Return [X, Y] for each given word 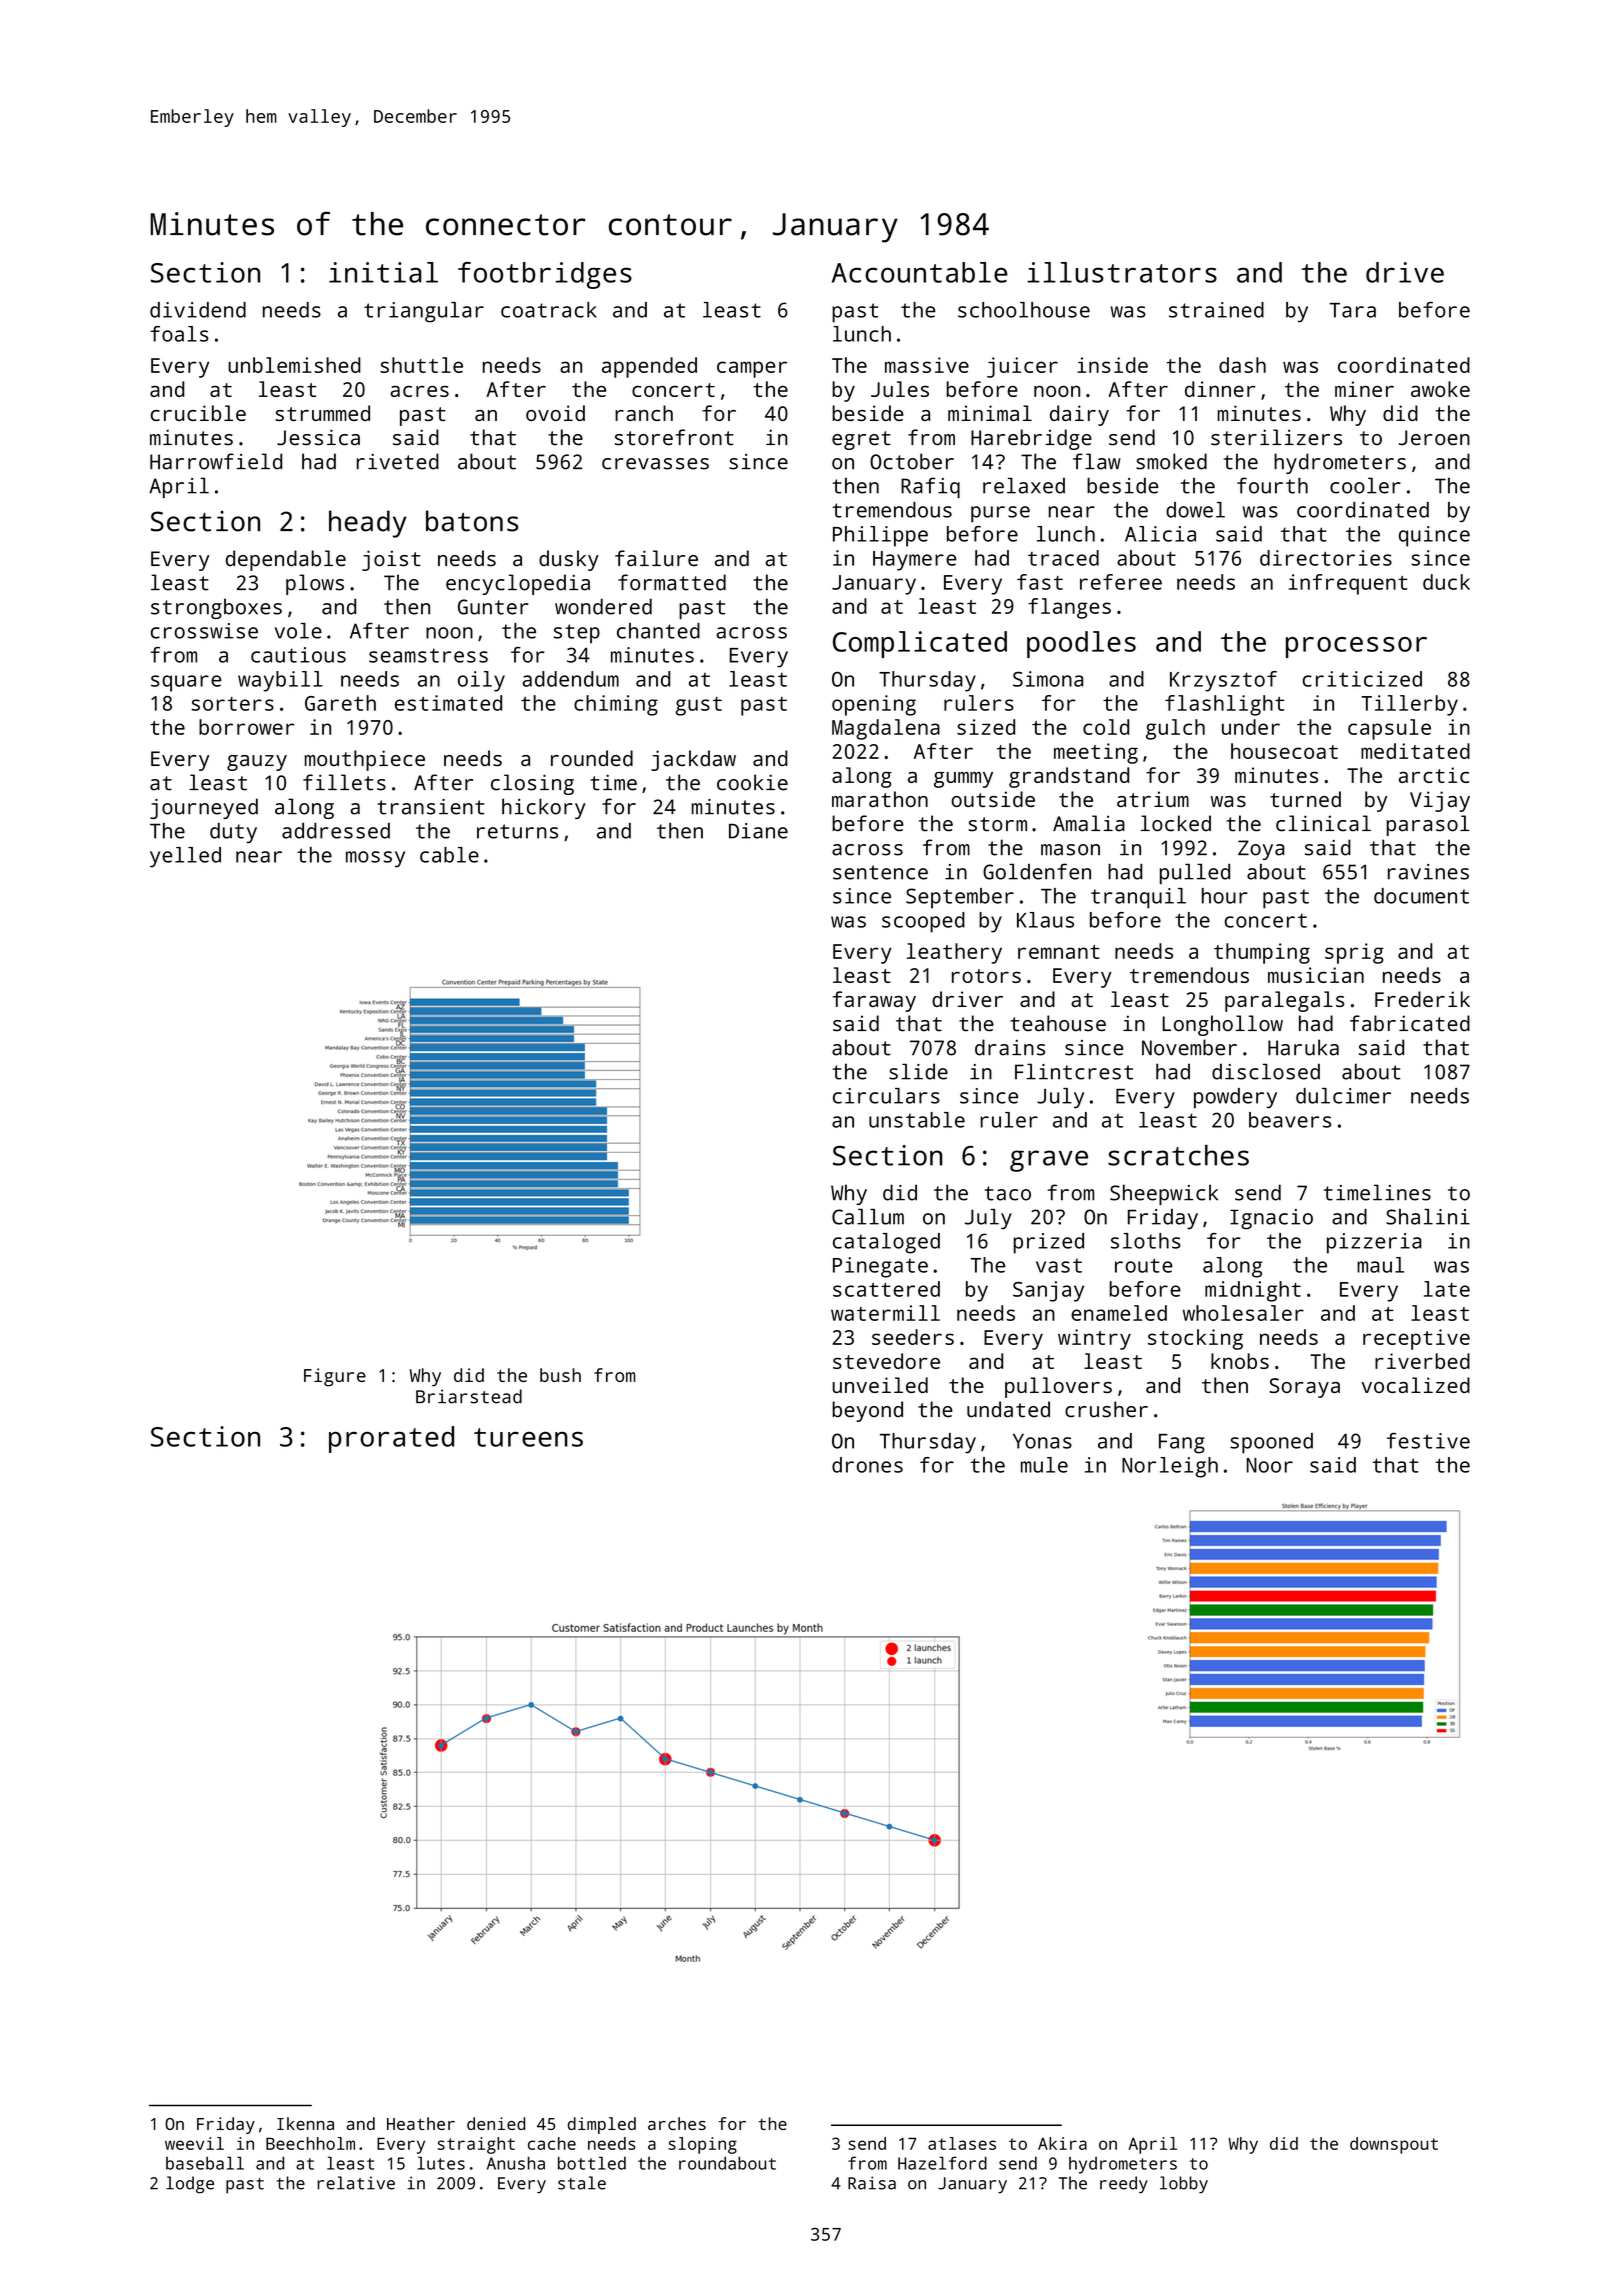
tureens [528, 1437]
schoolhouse [1024, 310]
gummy [963, 779]
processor [1356, 647]
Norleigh [1170, 1467]
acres [419, 391]
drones [867, 1465]
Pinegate [880, 1267]
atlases [962, 2143]
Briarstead [469, 1396]
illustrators [1122, 272]
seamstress [428, 655]
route [1144, 1265]
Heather [421, 2123]
